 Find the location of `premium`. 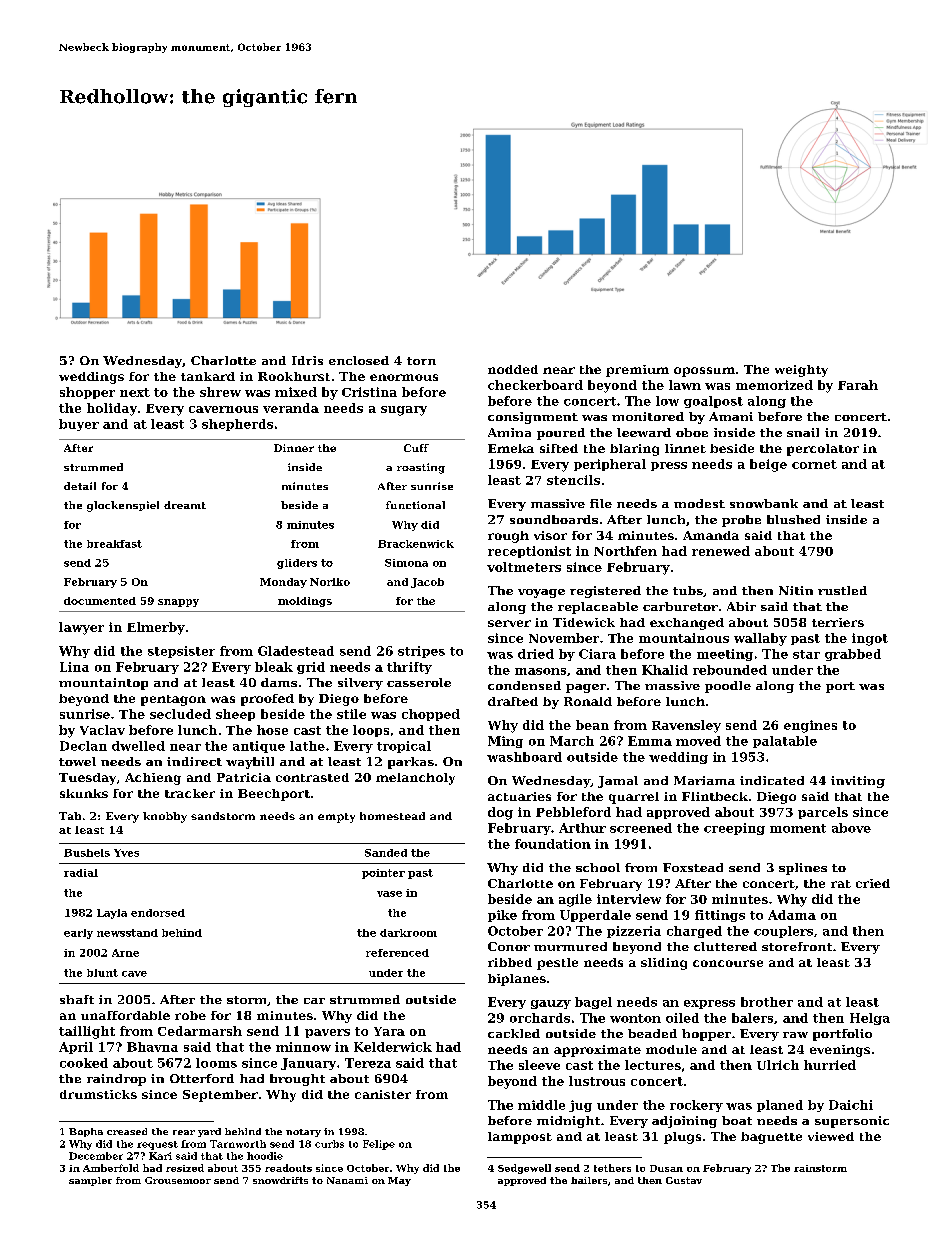

premium is located at coordinates (637, 371).
